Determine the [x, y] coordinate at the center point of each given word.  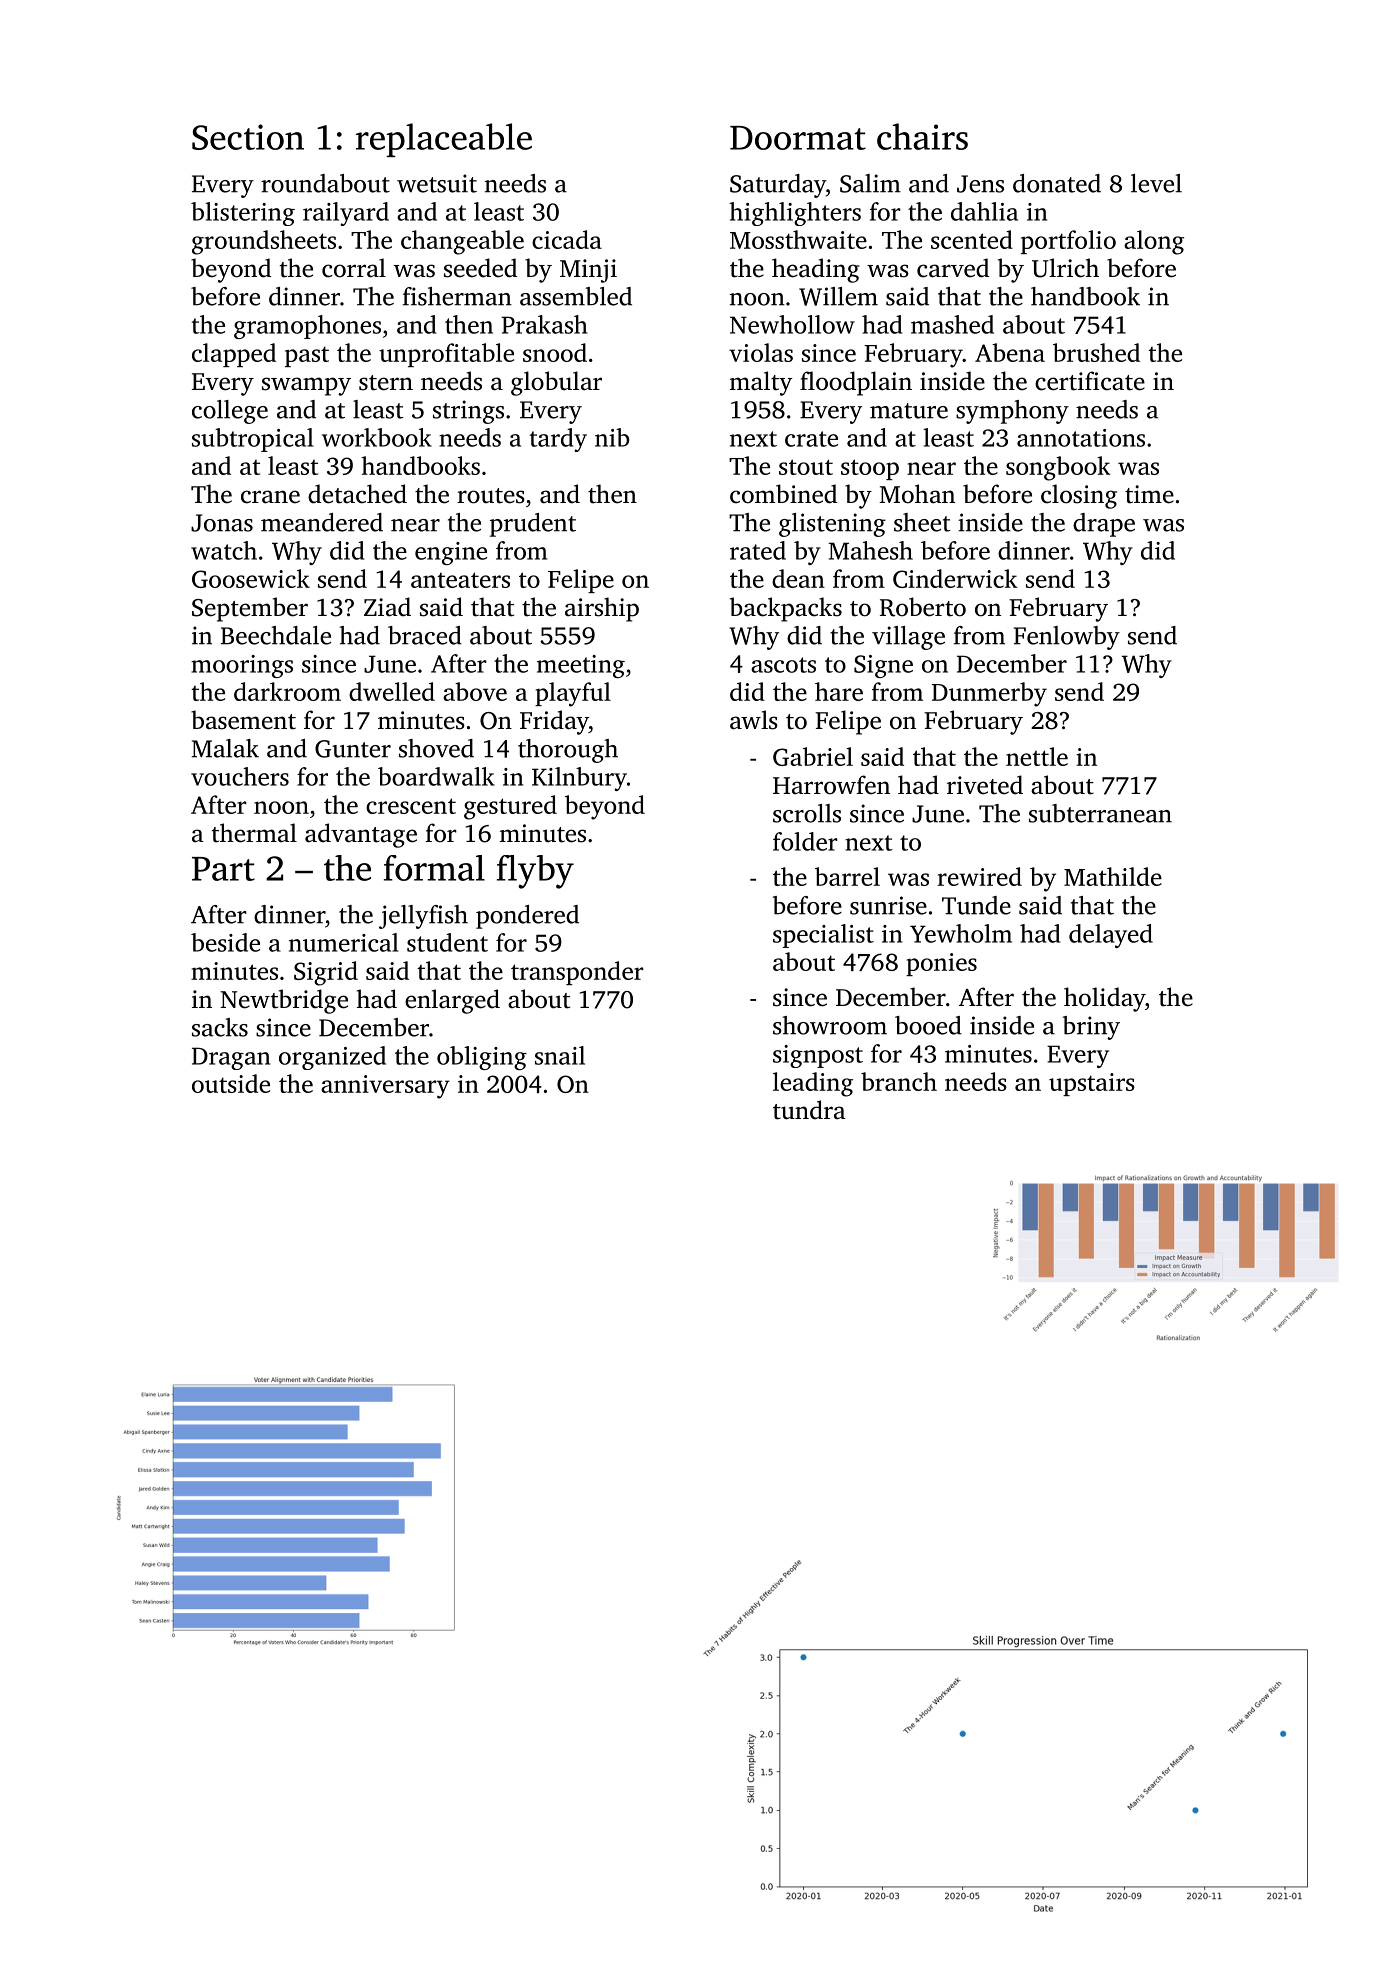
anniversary [385, 1087]
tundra [809, 1110]
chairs [922, 136]
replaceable [444, 140]
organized [332, 1058]
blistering [243, 214]
